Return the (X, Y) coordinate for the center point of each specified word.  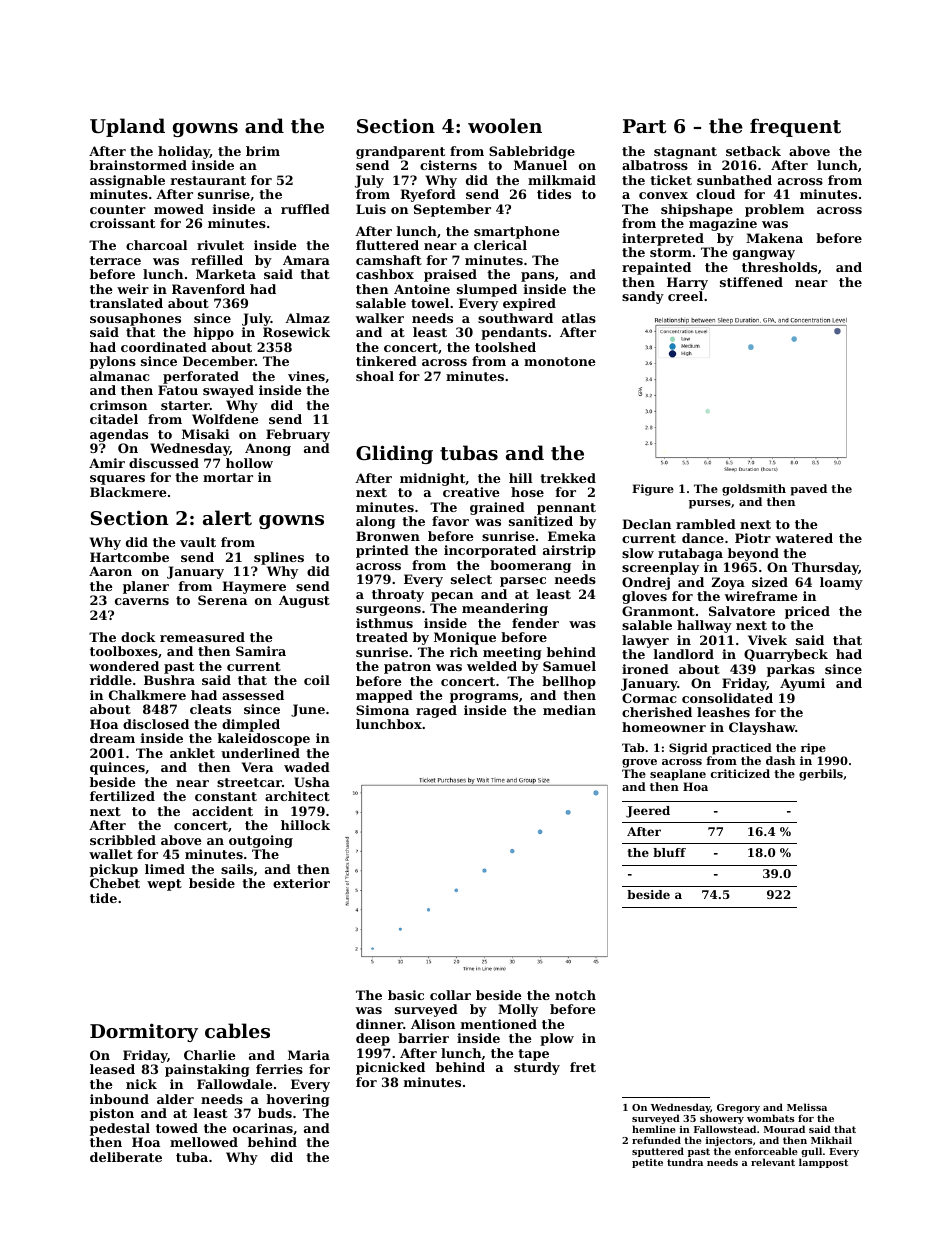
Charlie (210, 1055)
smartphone (517, 232)
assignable (127, 181)
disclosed (156, 724)
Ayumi (802, 684)
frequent (795, 127)
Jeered (648, 812)
